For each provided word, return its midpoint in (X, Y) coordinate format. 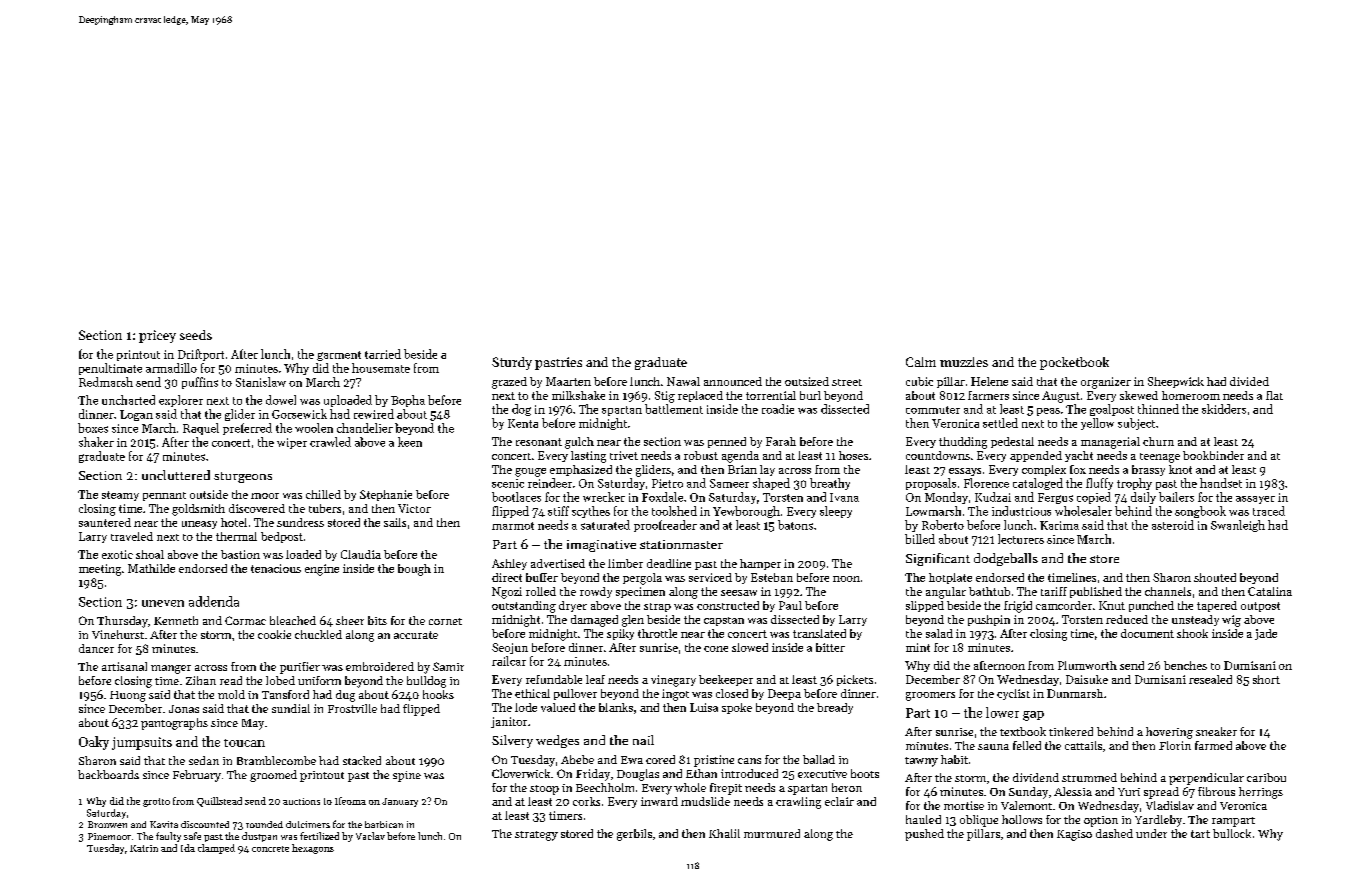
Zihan (201, 680)
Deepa (784, 694)
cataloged (1038, 484)
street (847, 382)
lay (767, 470)
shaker (96, 442)
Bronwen (107, 824)
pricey (157, 336)
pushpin (989, 620)
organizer (1106, 383)
